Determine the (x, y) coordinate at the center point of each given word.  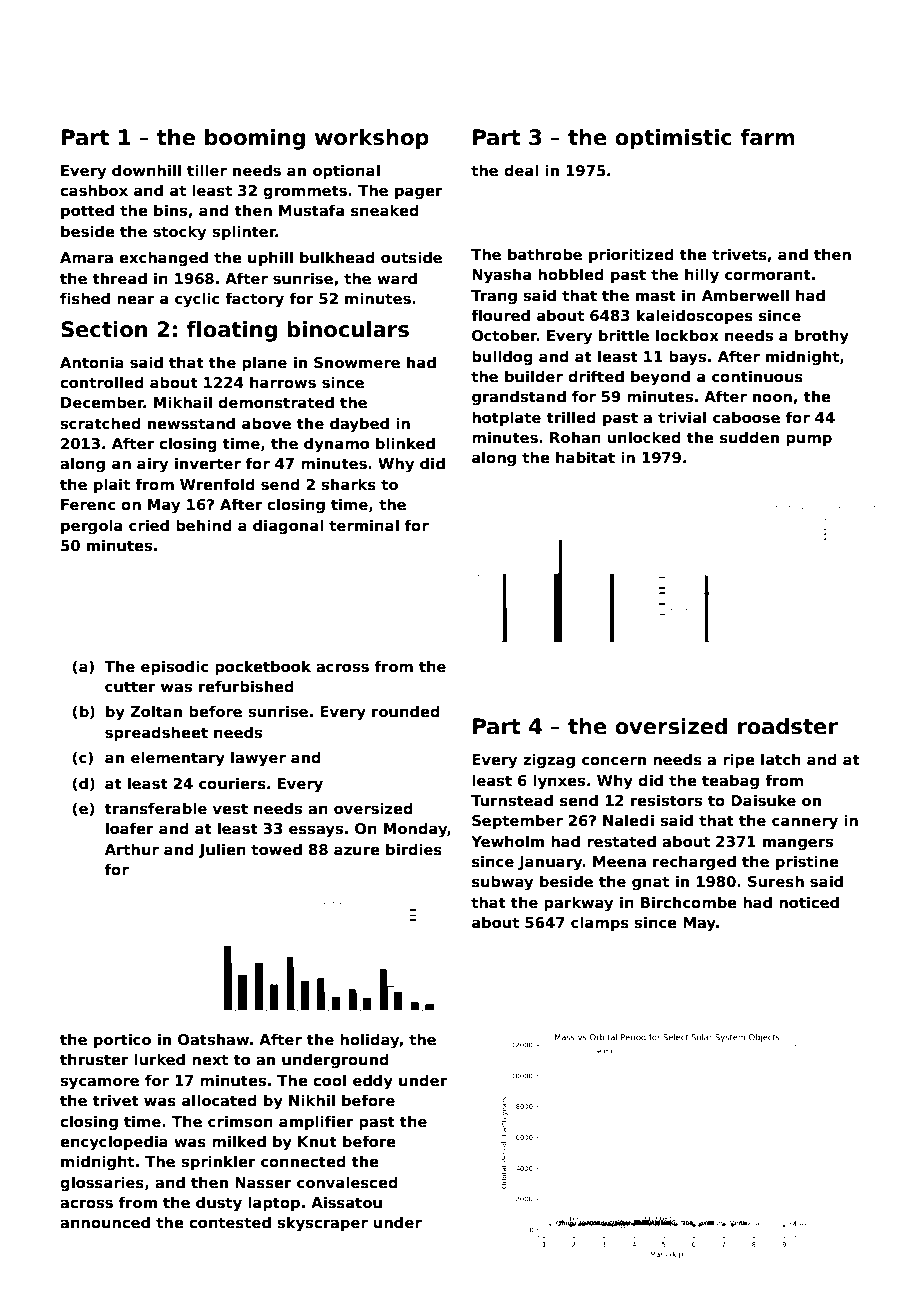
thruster (94, 1059)
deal (521, 170)
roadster (788, 726)
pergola (91, 526)
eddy (373, 1082)
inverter (208, 463)
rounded (406, 711)
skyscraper (322, 1224)
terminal (364, 525)
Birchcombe (689, 902)
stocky (179, 233)
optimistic (673, 139)
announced (105, 1222)
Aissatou (346, 1202)
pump (809, 440)
